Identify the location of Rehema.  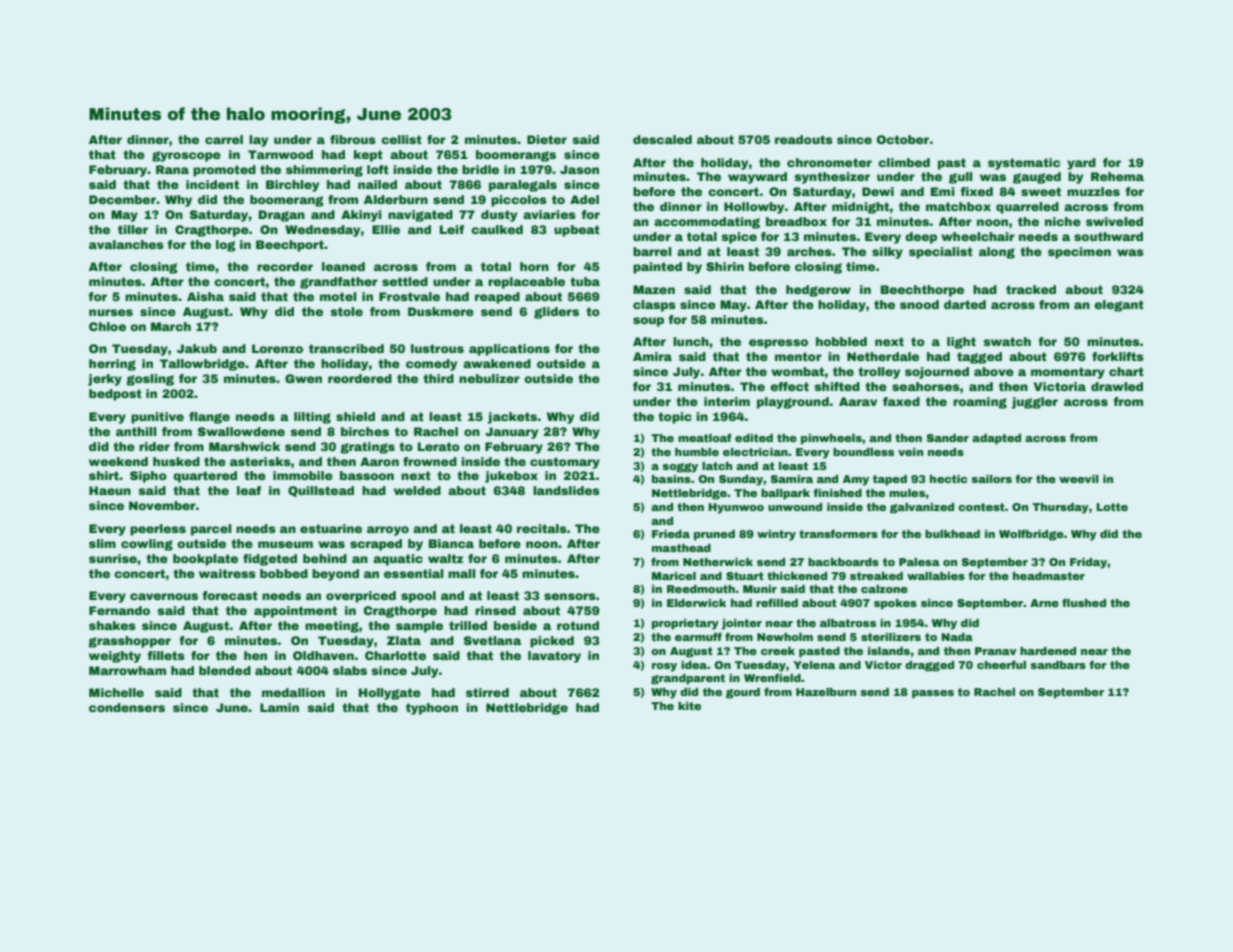
(1117, 176).
